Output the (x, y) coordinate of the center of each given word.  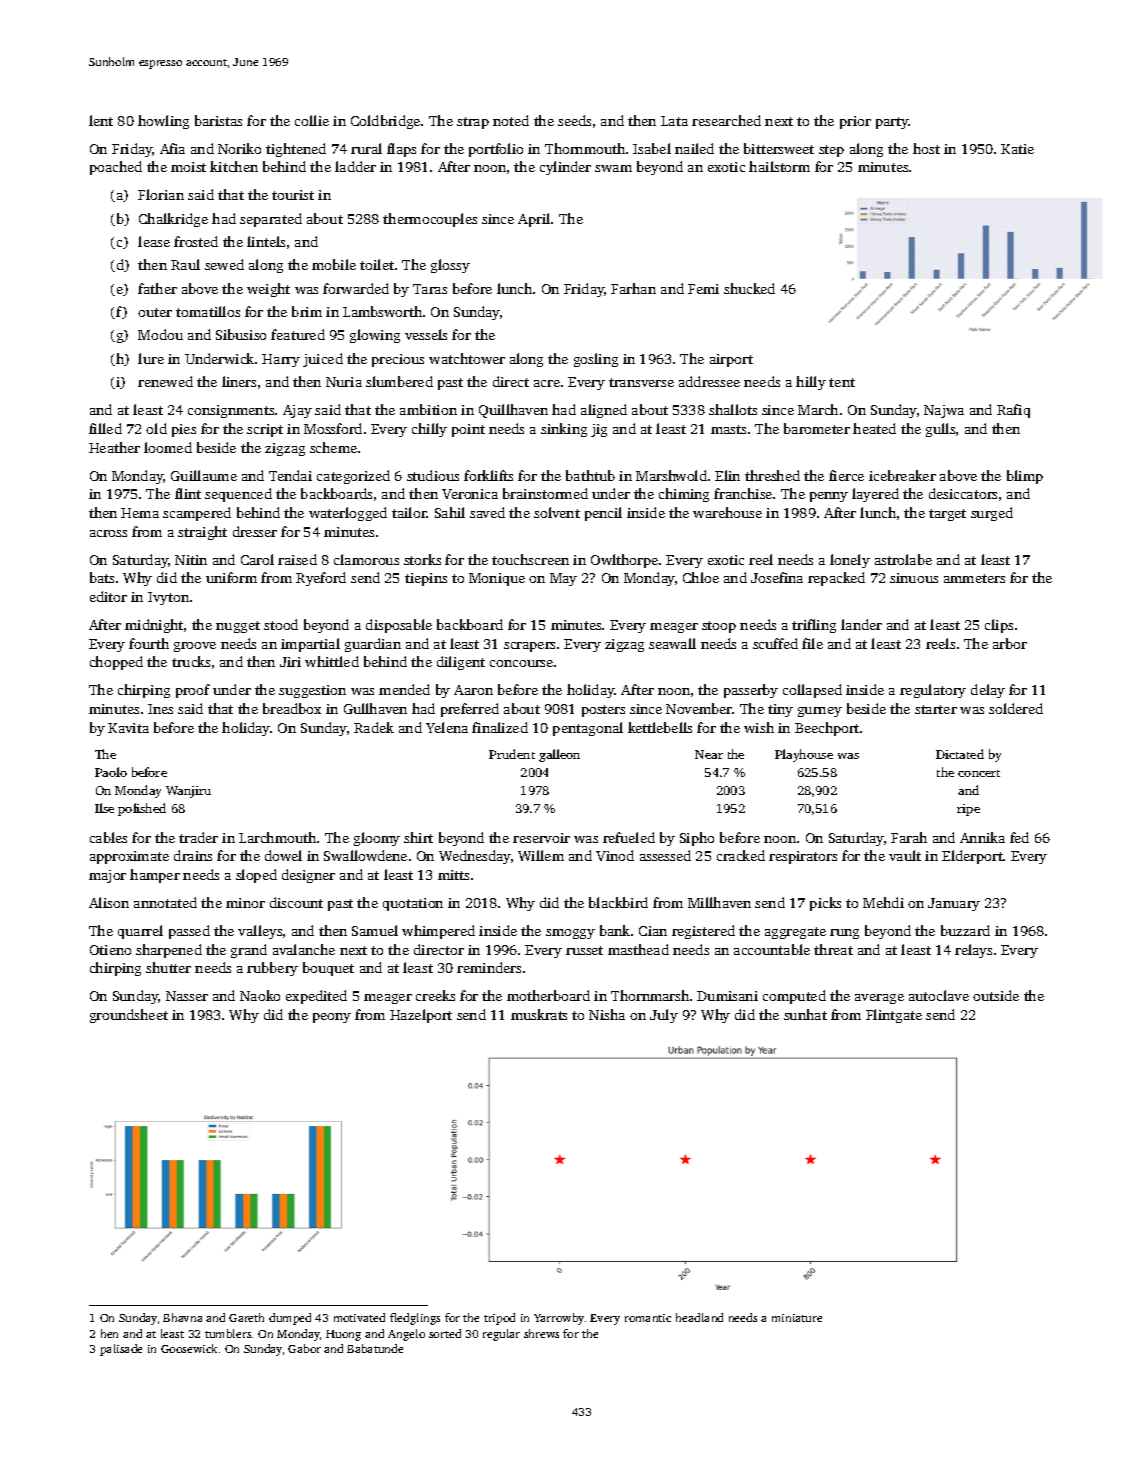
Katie (1017, 149)
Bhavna (182, 1317)
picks (825, 904)
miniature (797, 1318)
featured (298, 334)
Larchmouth (277, 837)
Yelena (447, 727)
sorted (445, 1333)
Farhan (633, 288)
